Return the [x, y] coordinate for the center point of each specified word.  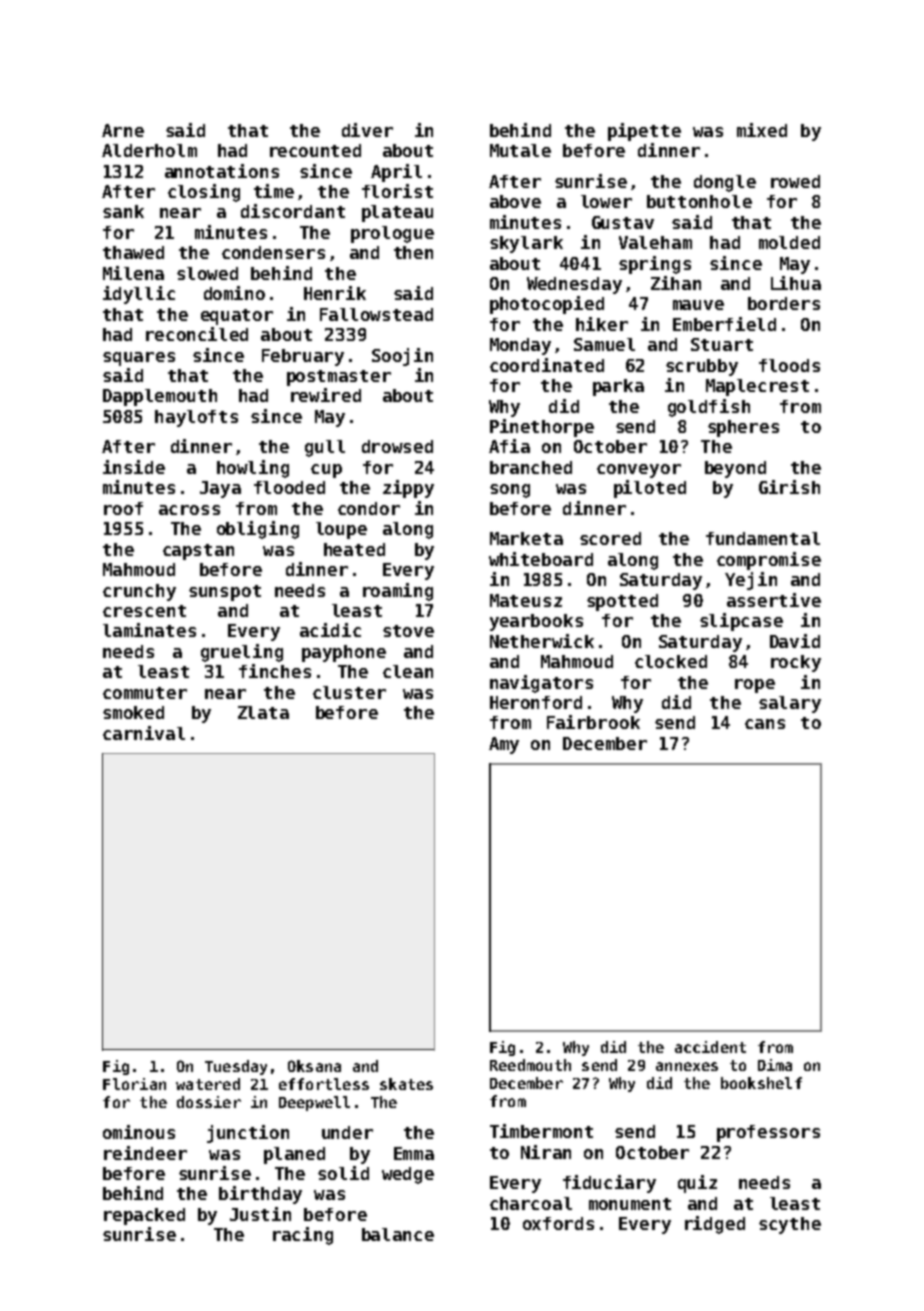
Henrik [335, 293]
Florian [134, 1084]
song [510, 491]
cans [765, 724]
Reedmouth [530, 1065]
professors [768, 1133]
